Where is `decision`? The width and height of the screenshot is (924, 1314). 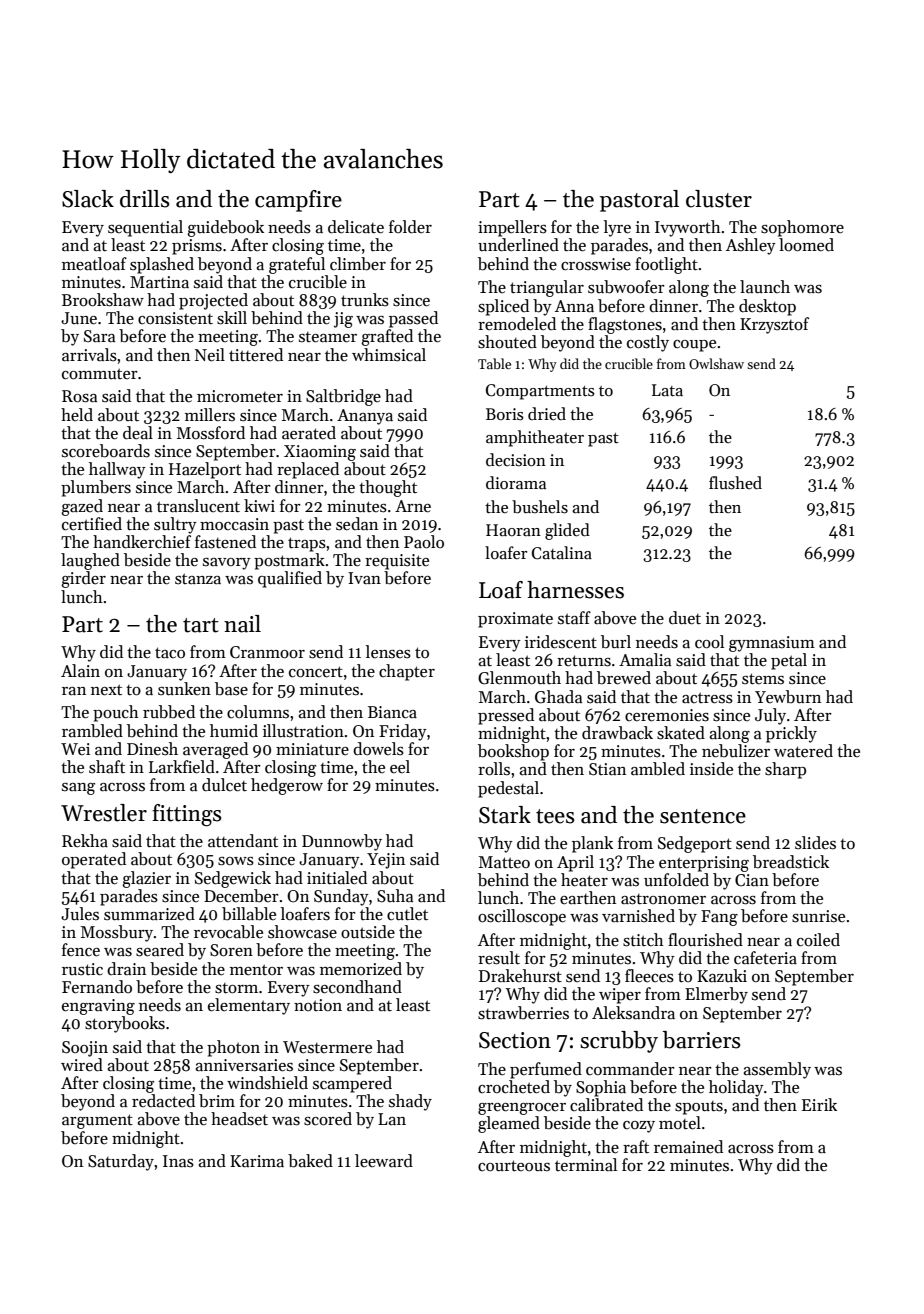
decision is located at coordinates (516, 460).
